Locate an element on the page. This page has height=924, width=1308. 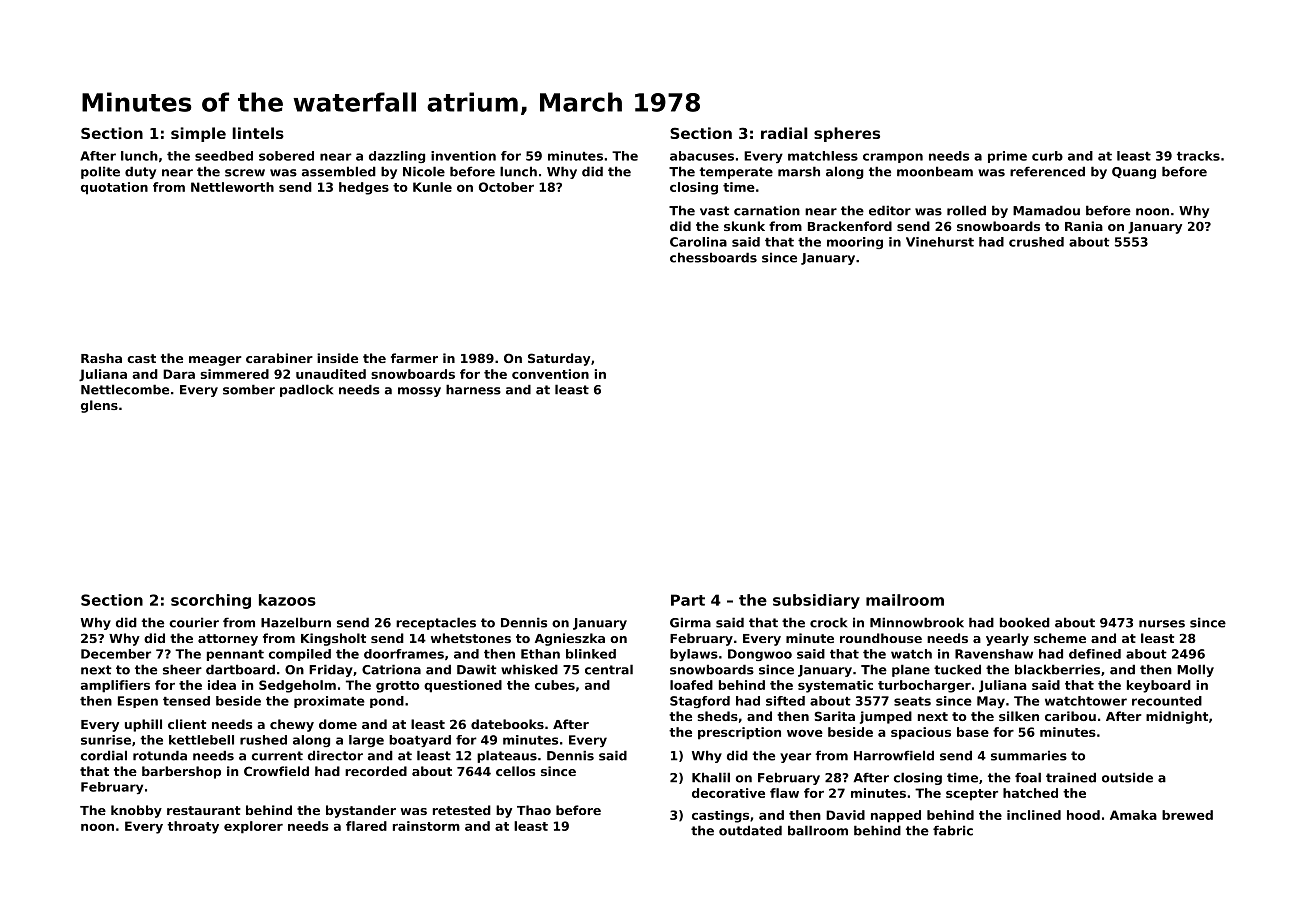
prime is located at coordinates (1007, 157).
